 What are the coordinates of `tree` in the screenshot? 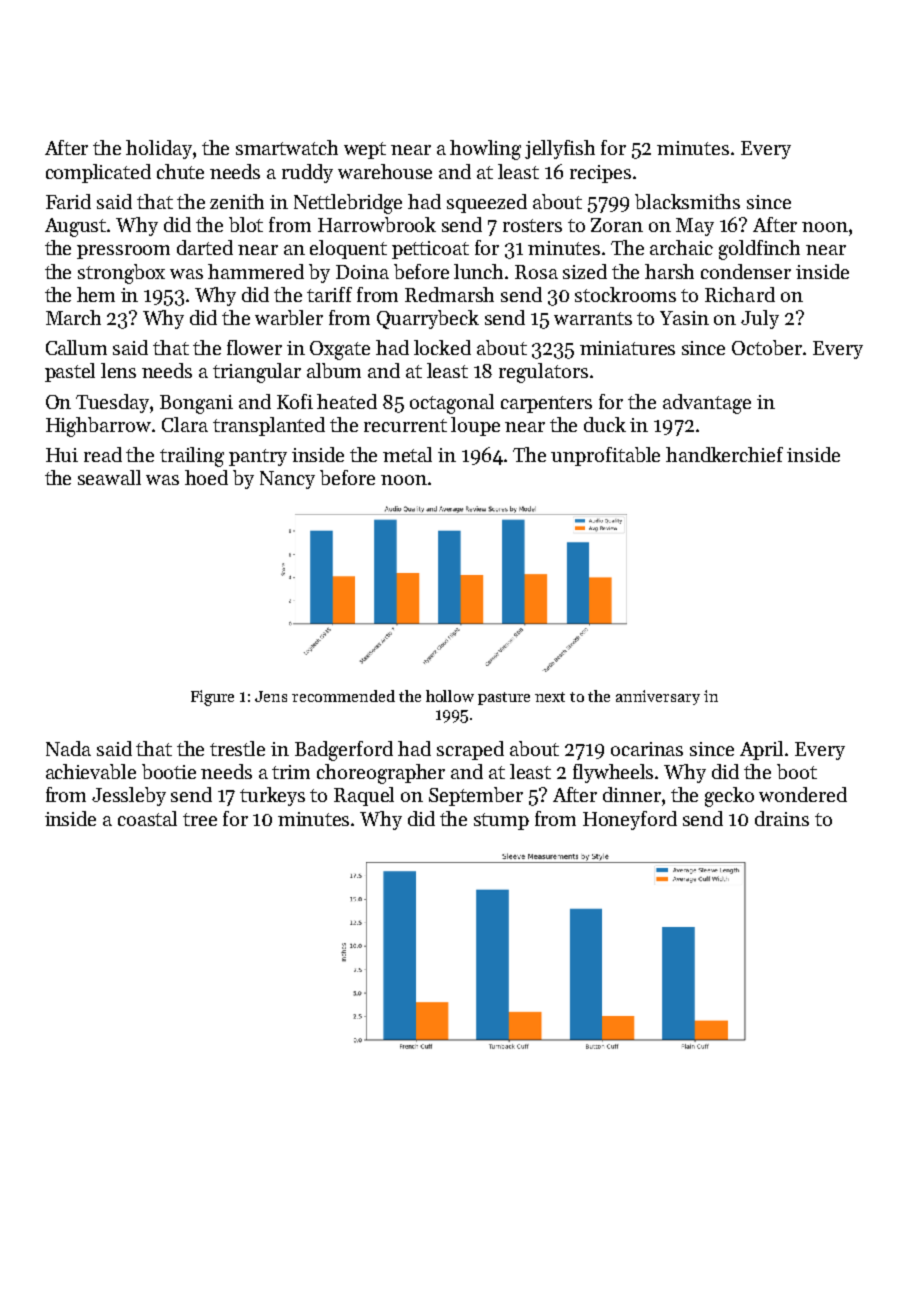 It's located at (200, 819).
